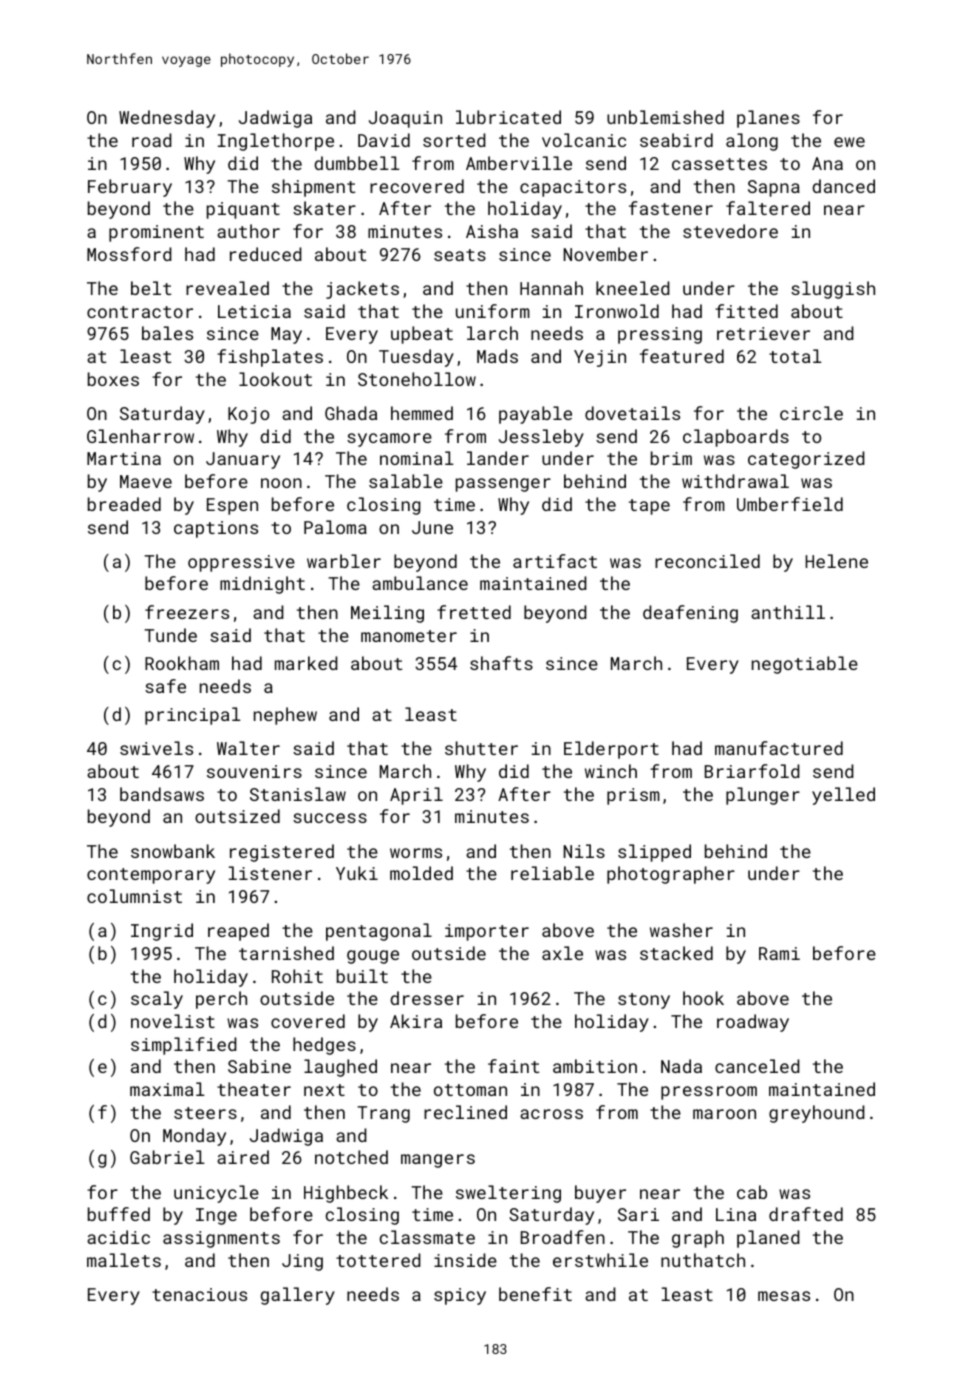  Describe the element at coordinates (806, 1214) in the document. I see `drafted` at that location.
